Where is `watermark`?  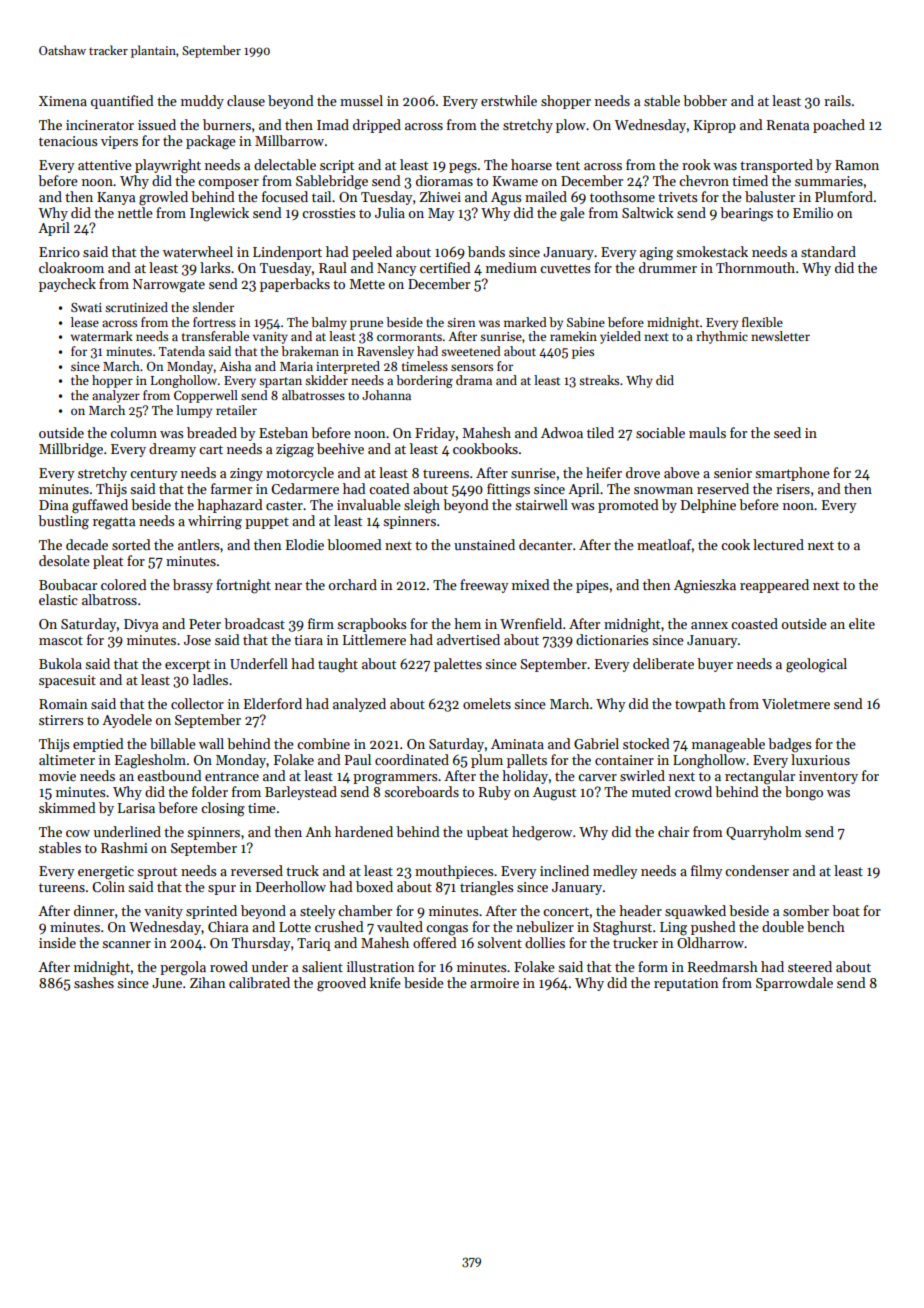 watermark is located at coordinates (102, 336).
